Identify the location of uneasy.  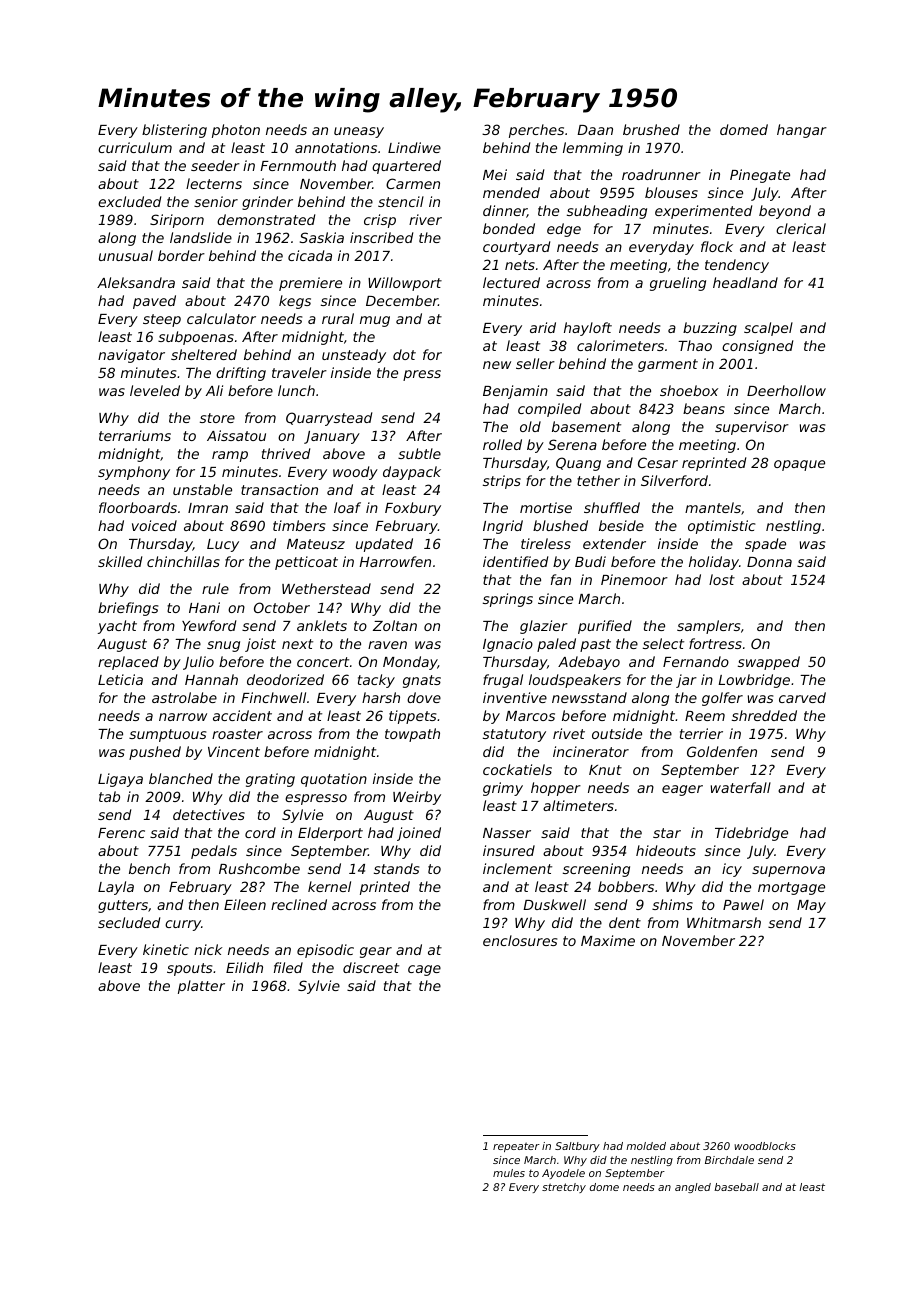
(359, 132).
